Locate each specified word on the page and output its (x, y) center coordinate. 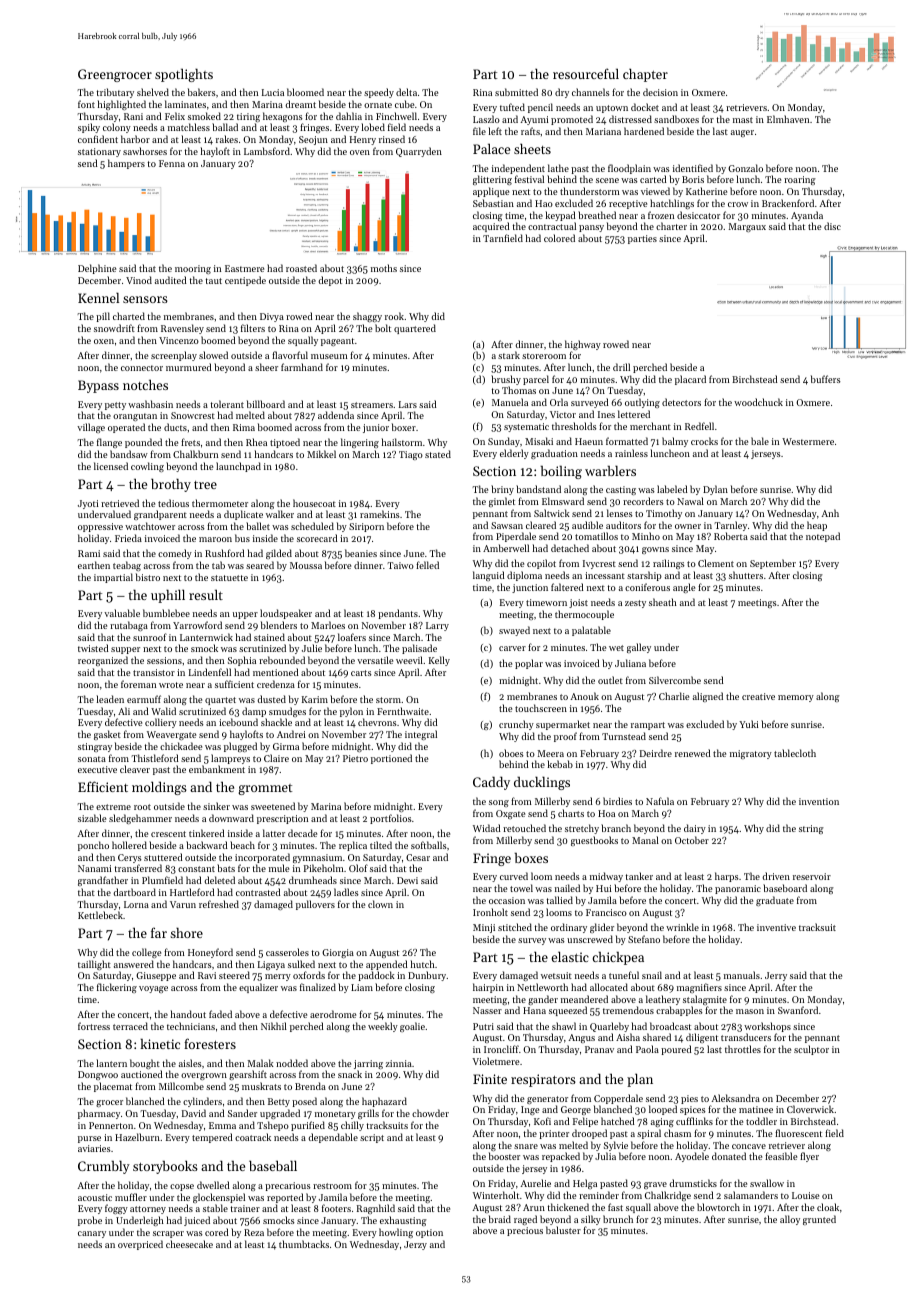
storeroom (544, 356)
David (194, 1113)
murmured (189, 367)
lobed (373, 127)
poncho (93, 846)
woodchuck (758, 402)
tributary (115, 93)
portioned (391, 759)
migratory (751, 754)
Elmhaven (788, 119)
